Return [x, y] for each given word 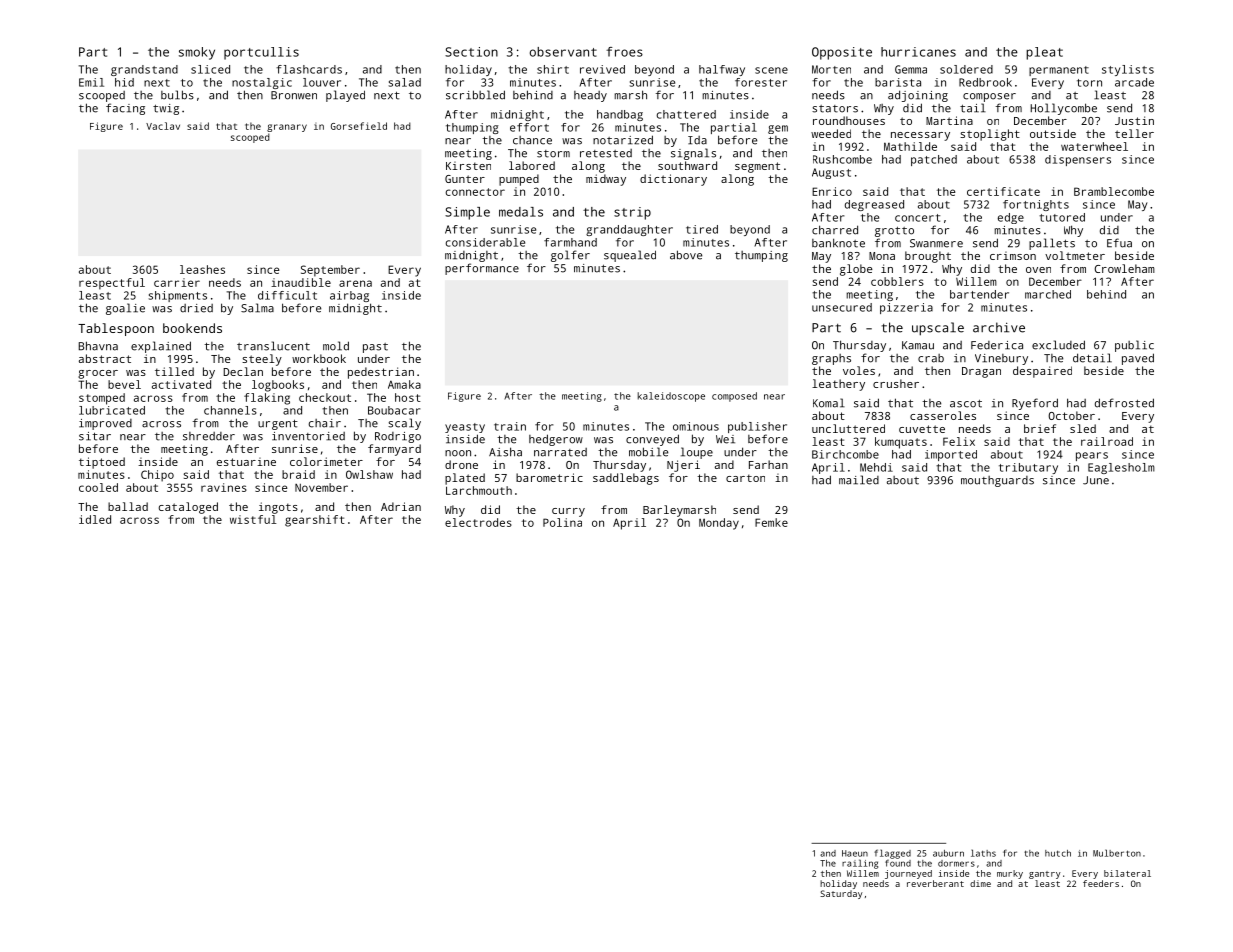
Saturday [841, 894]
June [1096, 480]
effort [529, 127]
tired [702, 229]
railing [860, 864]
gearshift [315, 521]
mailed [859, 480]
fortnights [1036, 205]
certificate [1003, 191]
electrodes [478, 522]
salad [405, 82]
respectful [112, 284]
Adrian [401, 506]
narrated [560, 452]
